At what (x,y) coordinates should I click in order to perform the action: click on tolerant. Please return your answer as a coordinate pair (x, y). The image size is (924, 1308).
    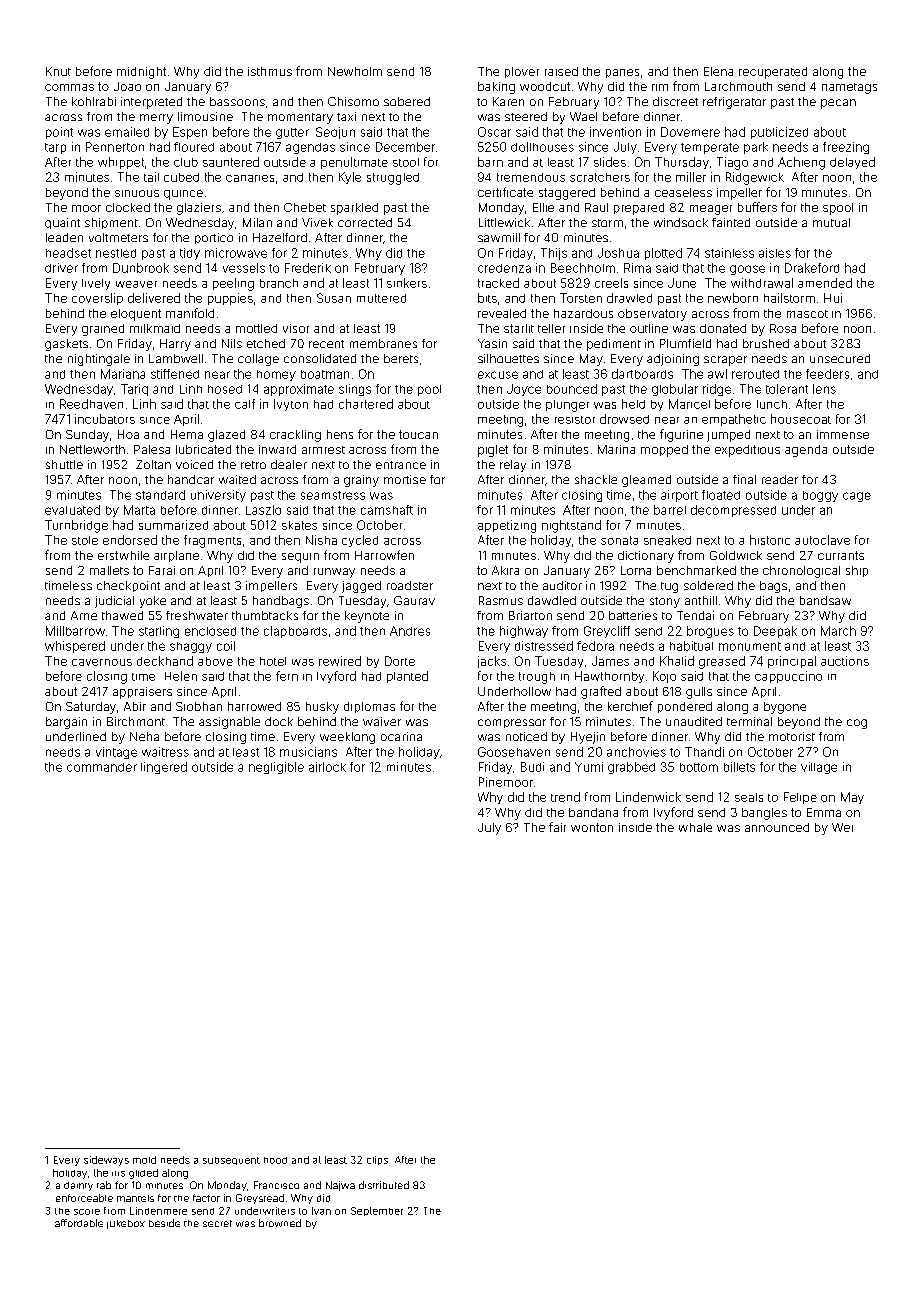
    Looking at the image, I should click on (787, 389).
